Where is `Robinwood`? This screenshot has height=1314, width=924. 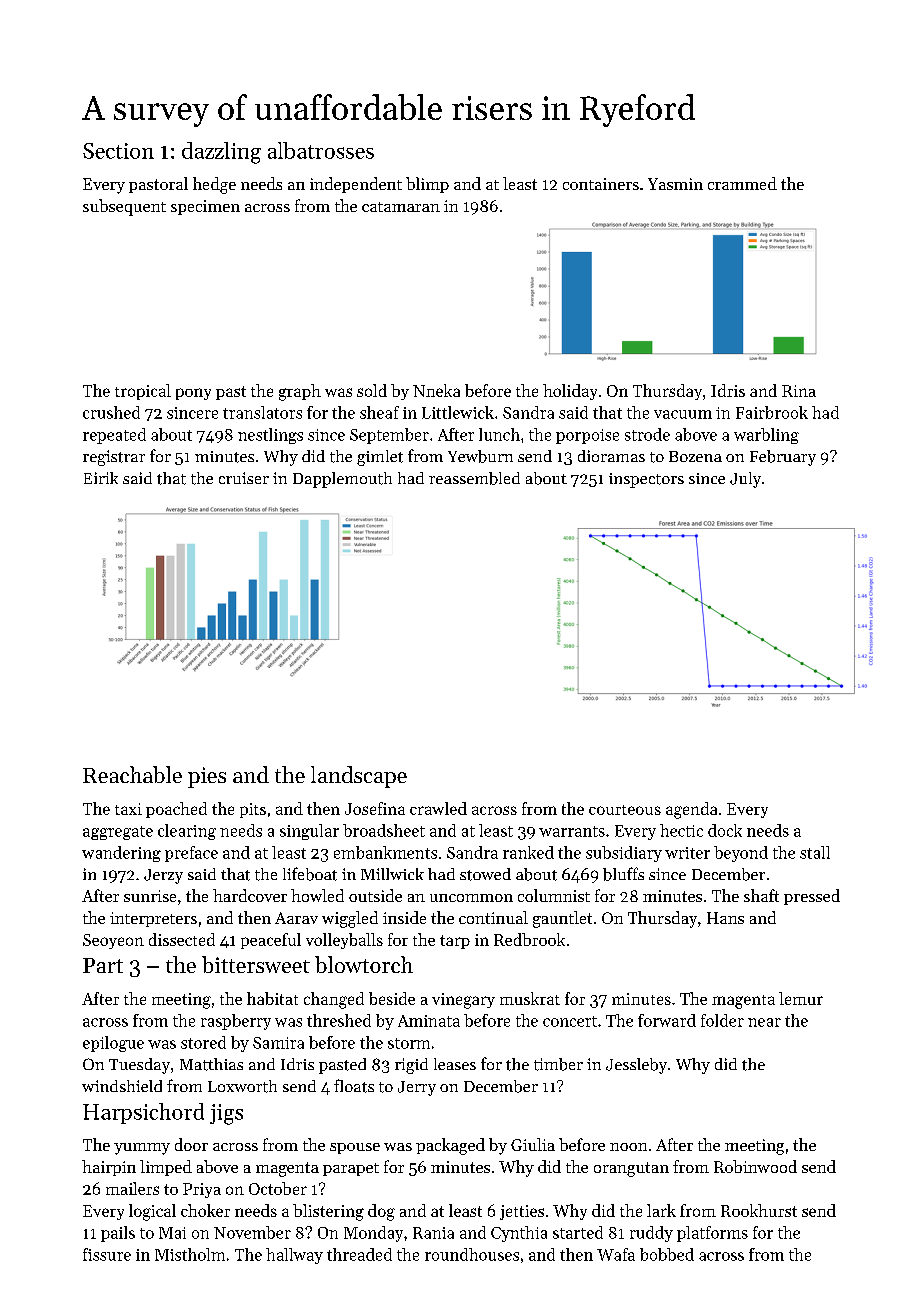
Robinwood is located at coordinates (755, 1166).
